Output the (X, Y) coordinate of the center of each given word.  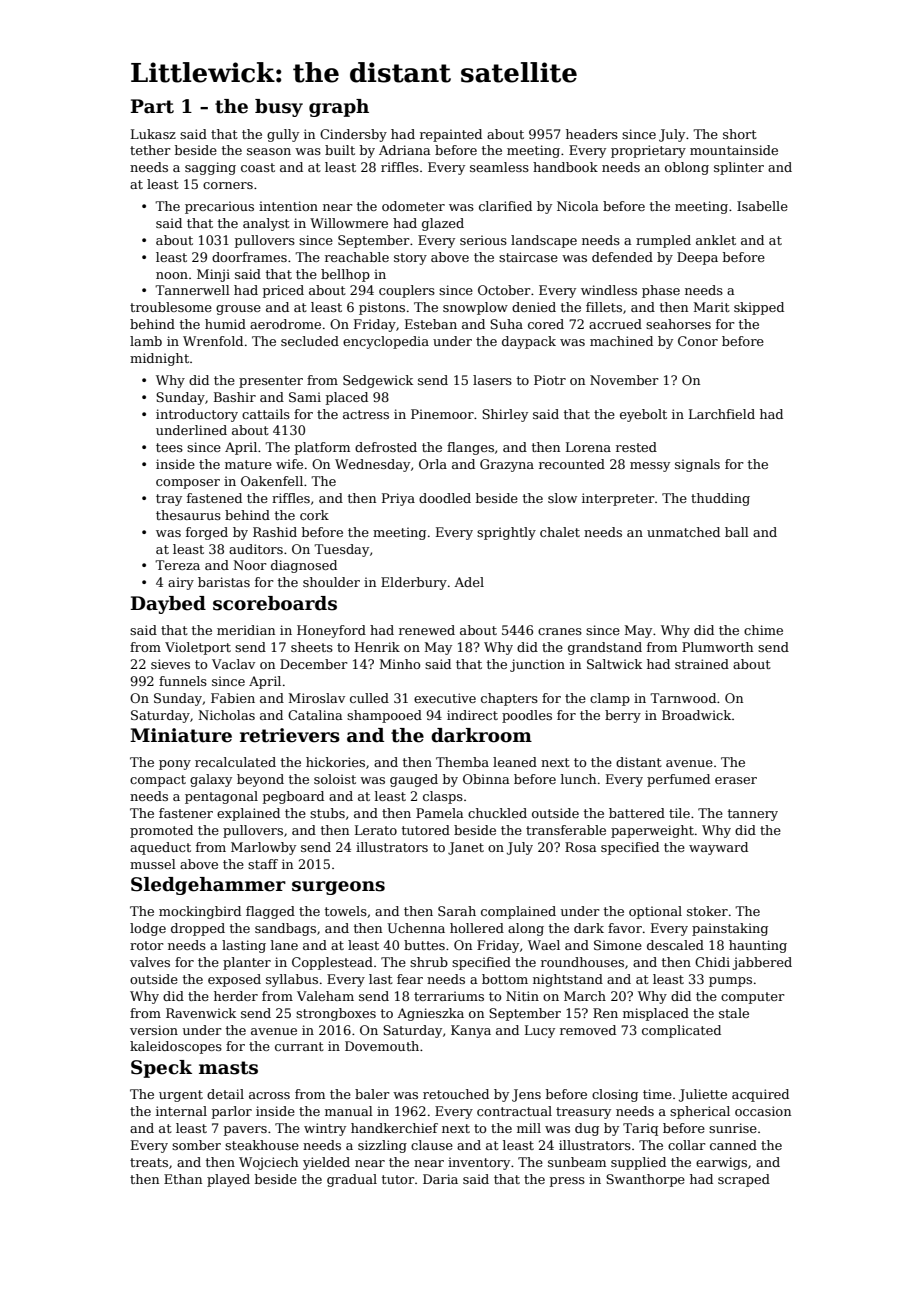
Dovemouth (382, 1046)
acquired (760, 1095)
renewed (427, 630)
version (154, 1030)
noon (172, 275)
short (740, 134)
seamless (499, 167)
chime (763, 630)
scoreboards (275, 603)
